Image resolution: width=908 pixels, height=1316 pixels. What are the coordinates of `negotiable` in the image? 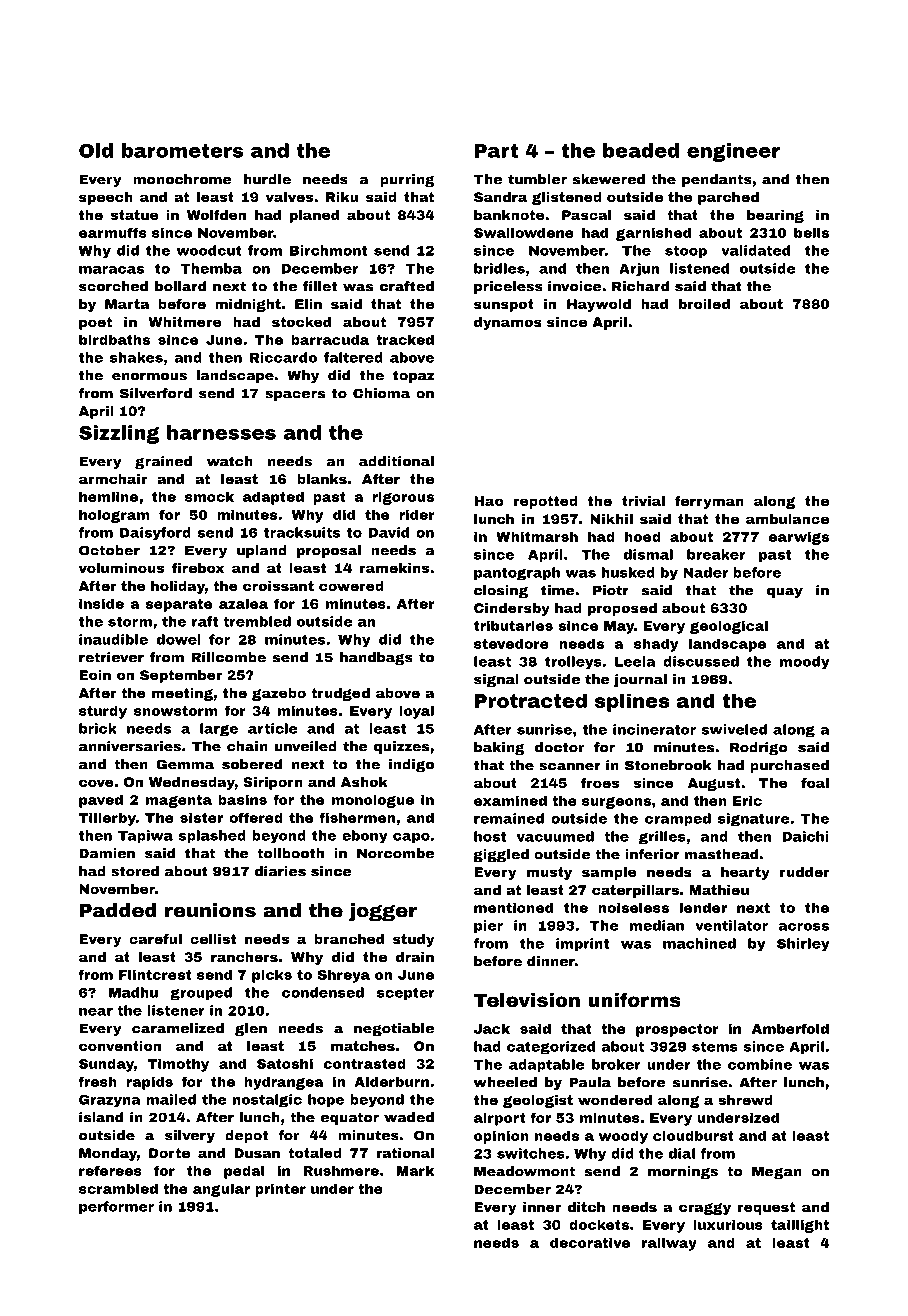 It's located at (394, 1029).
